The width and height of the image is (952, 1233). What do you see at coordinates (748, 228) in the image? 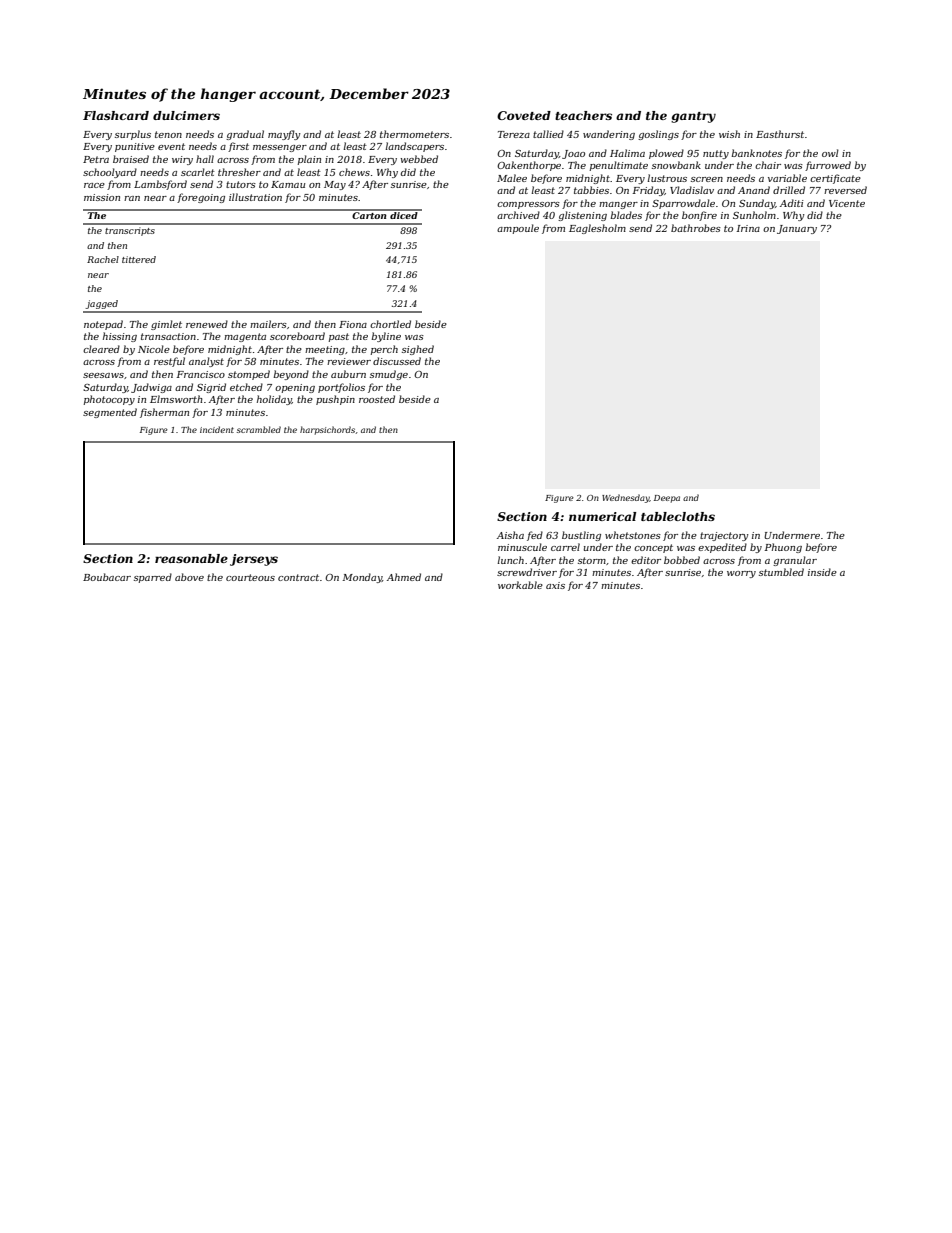
I see `Irina` at bounding box center [748, 228].
